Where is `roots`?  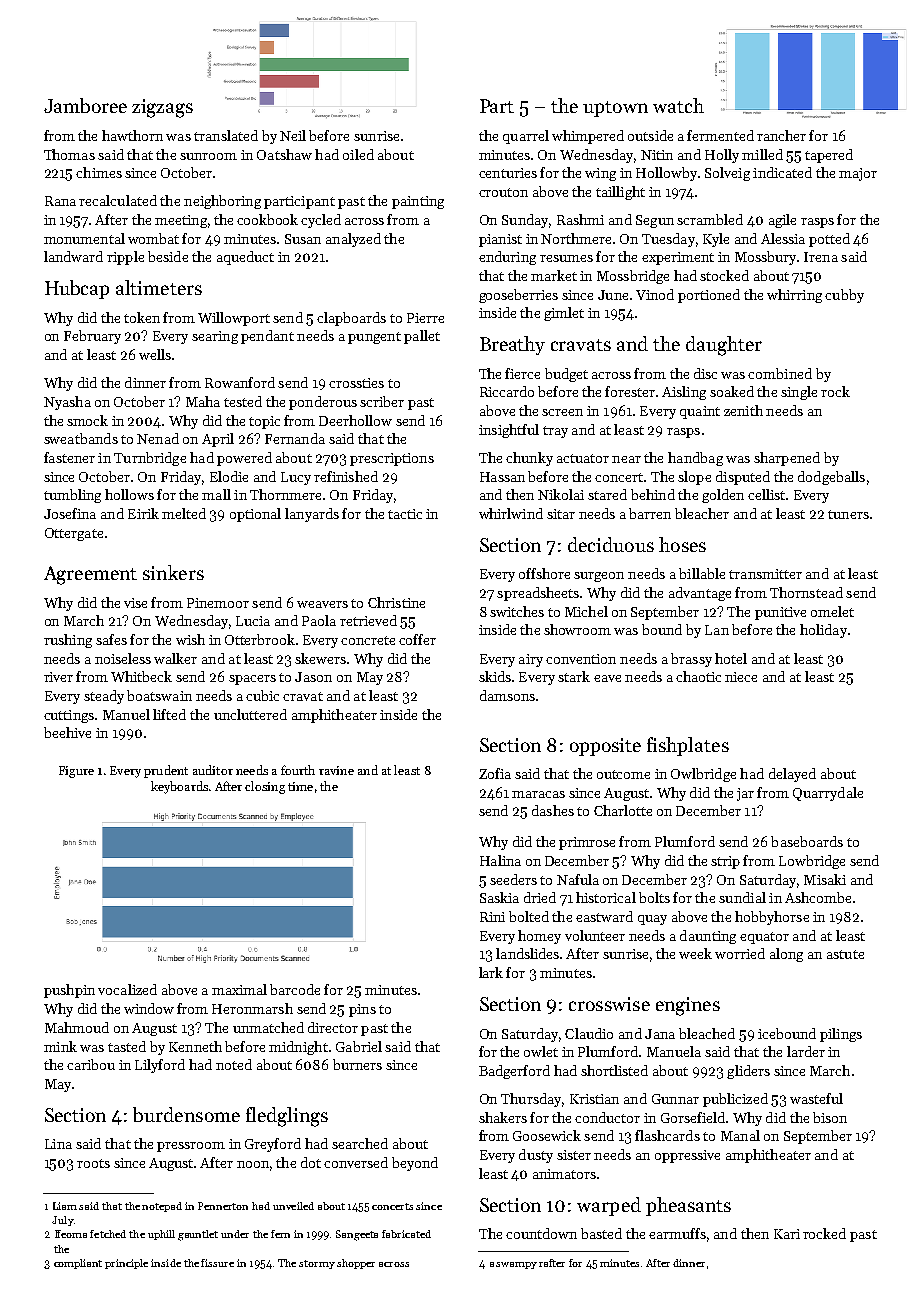 roots is located at coordinates (93, 1163).
